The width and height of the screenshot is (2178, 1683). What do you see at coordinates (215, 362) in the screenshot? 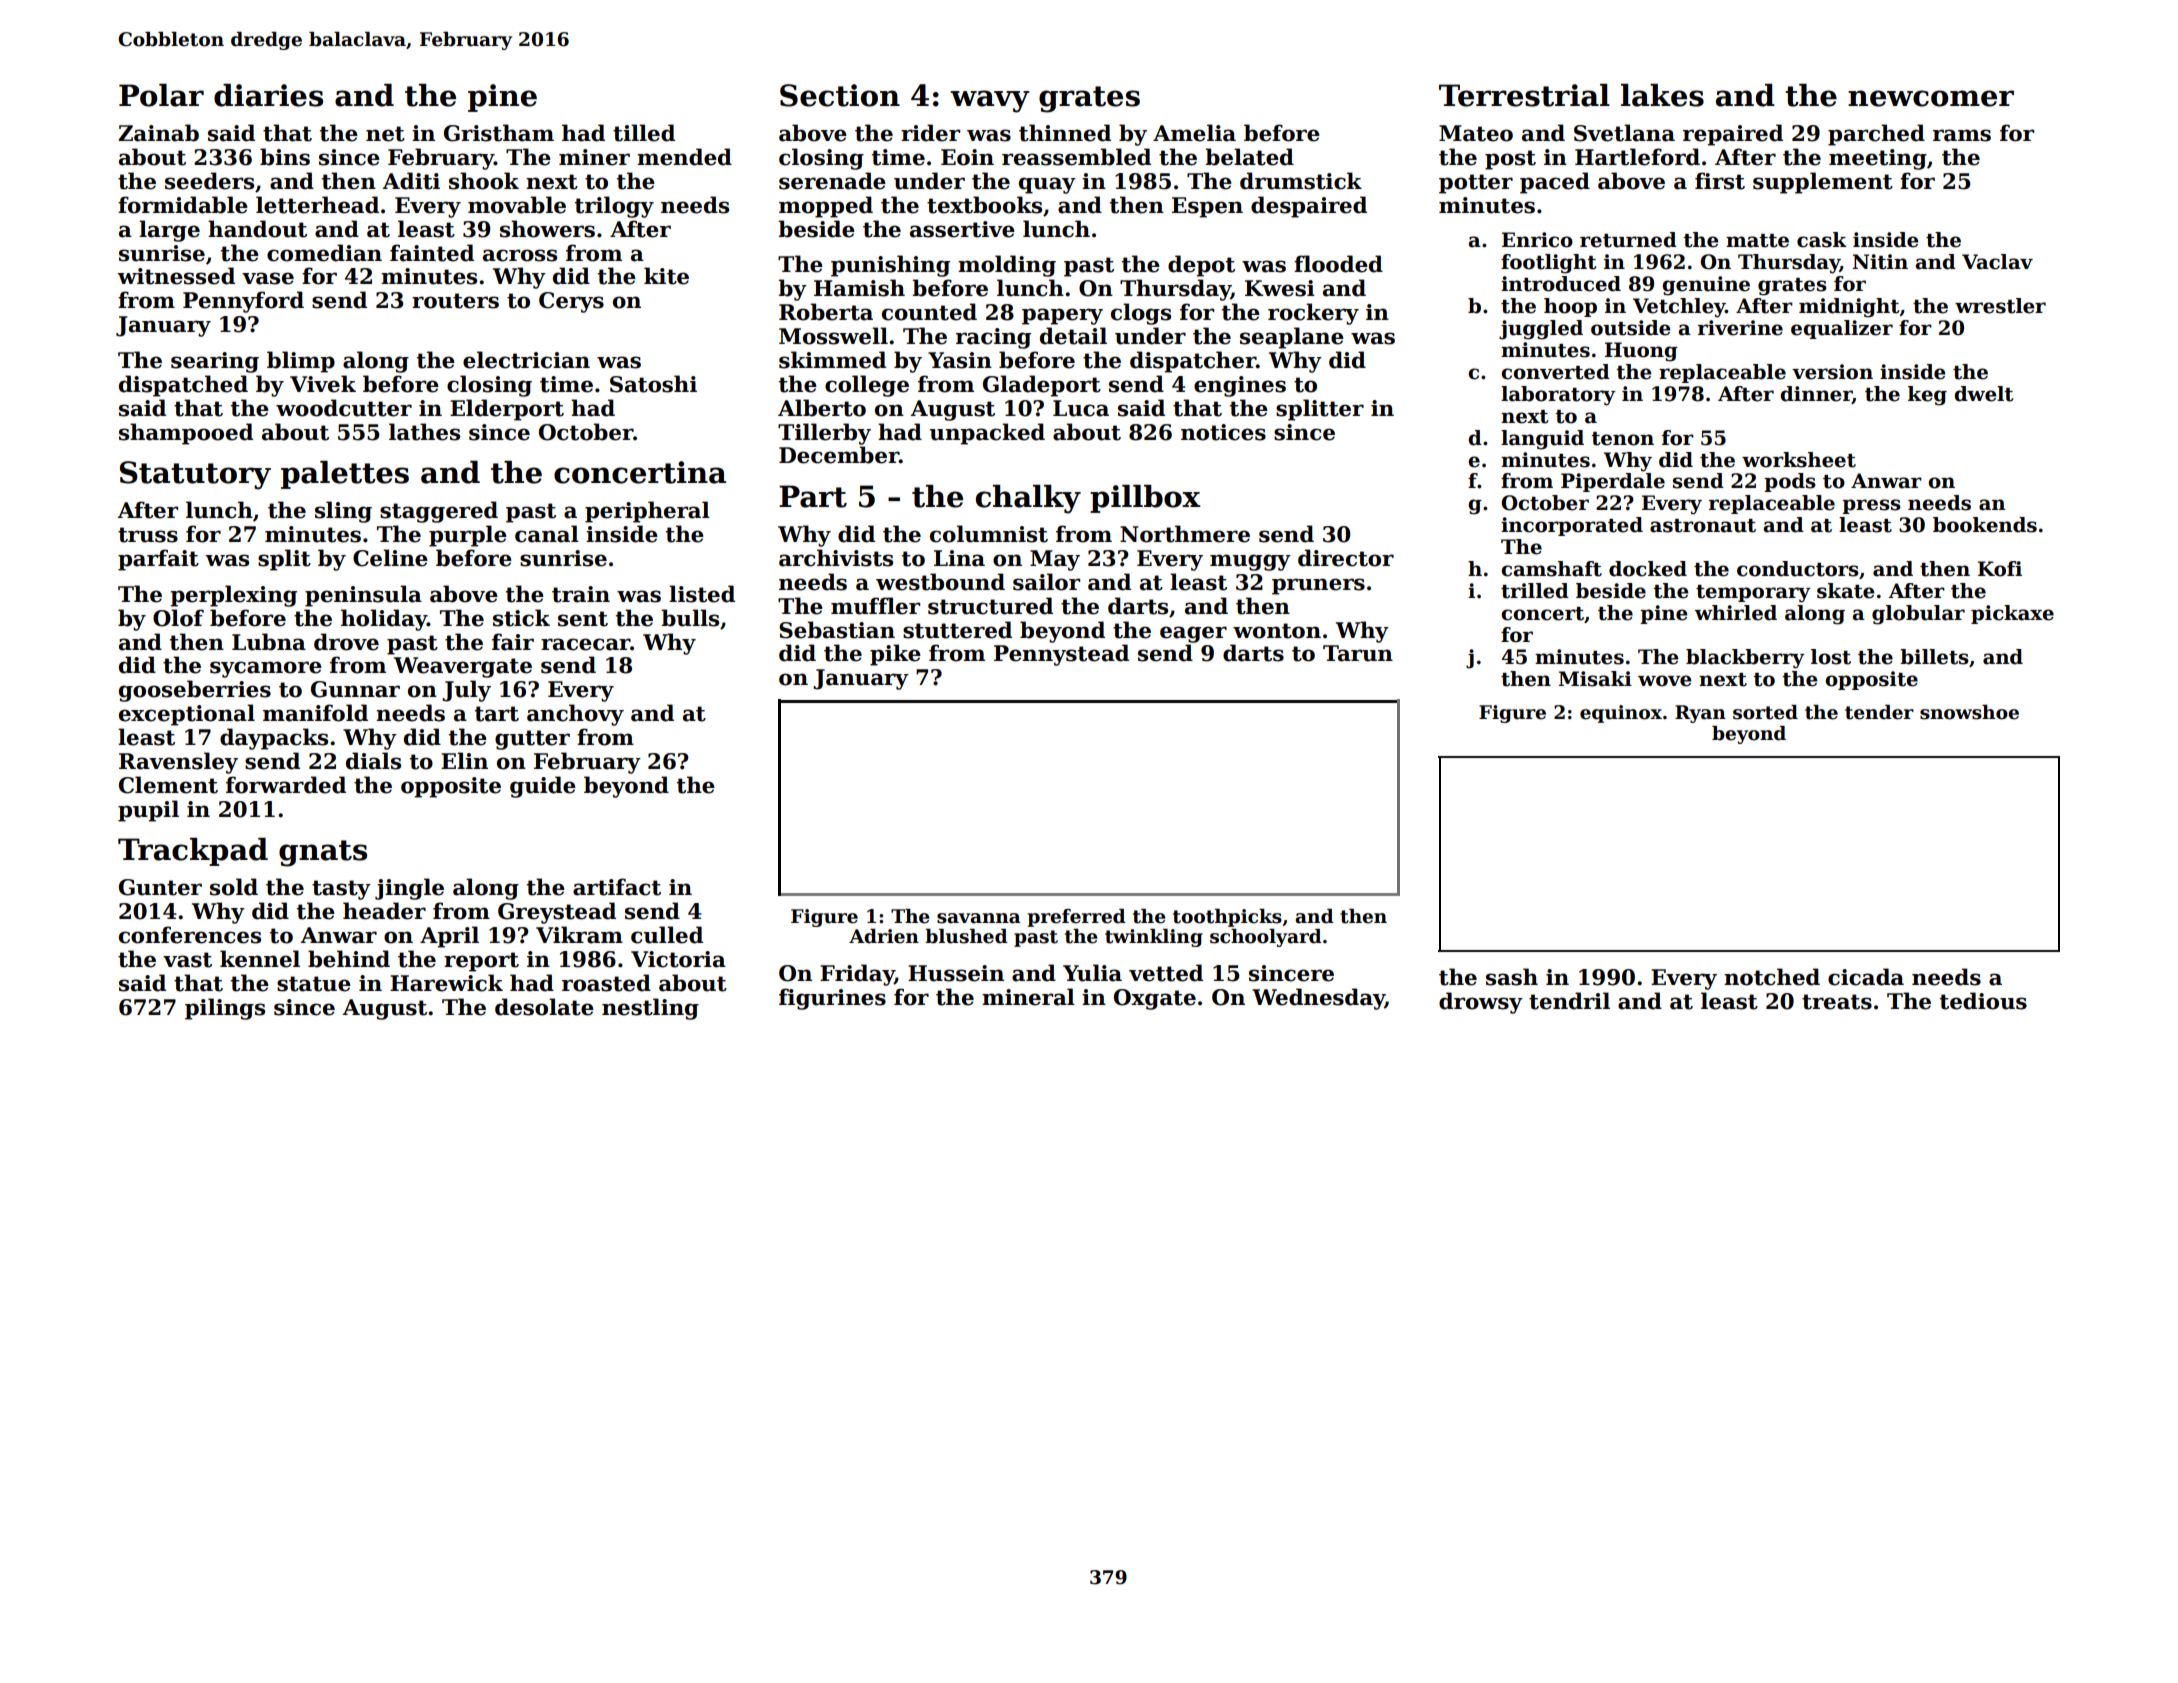
I see `searing` at bounding box center [215, 362].
